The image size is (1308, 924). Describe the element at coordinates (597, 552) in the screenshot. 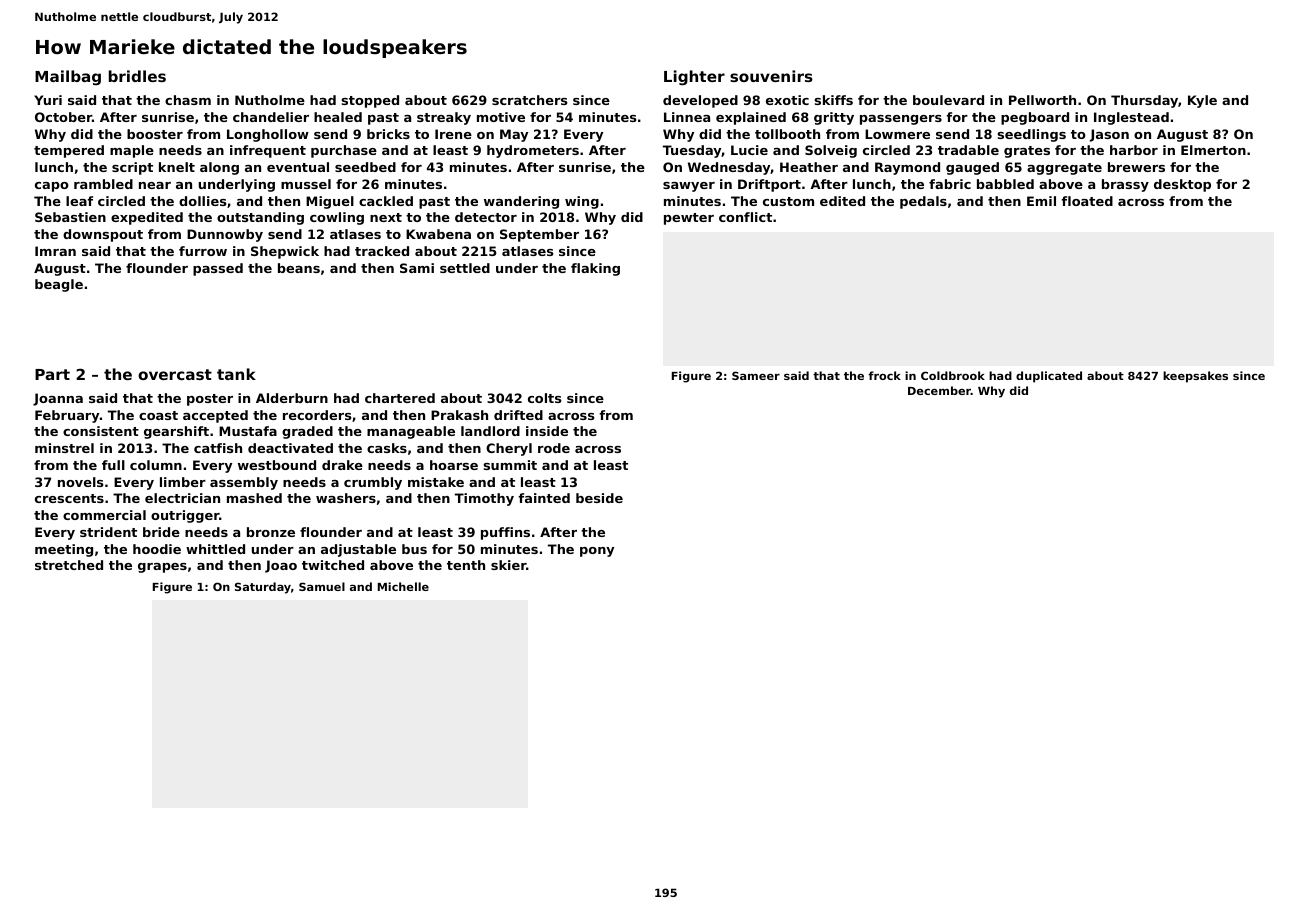

I see `pony` at that location.
